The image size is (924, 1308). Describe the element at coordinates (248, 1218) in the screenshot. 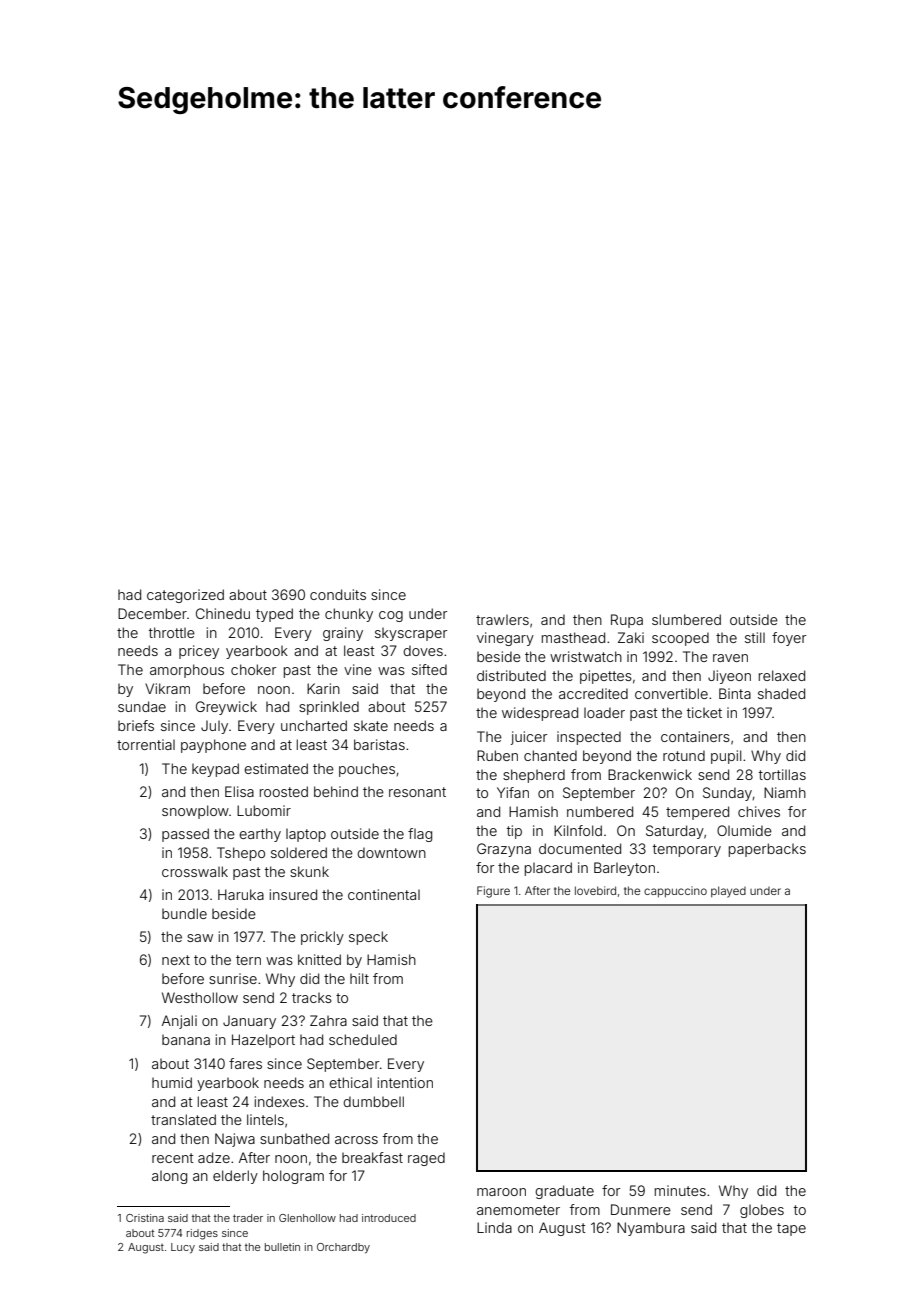

I see `trader` at that location.
